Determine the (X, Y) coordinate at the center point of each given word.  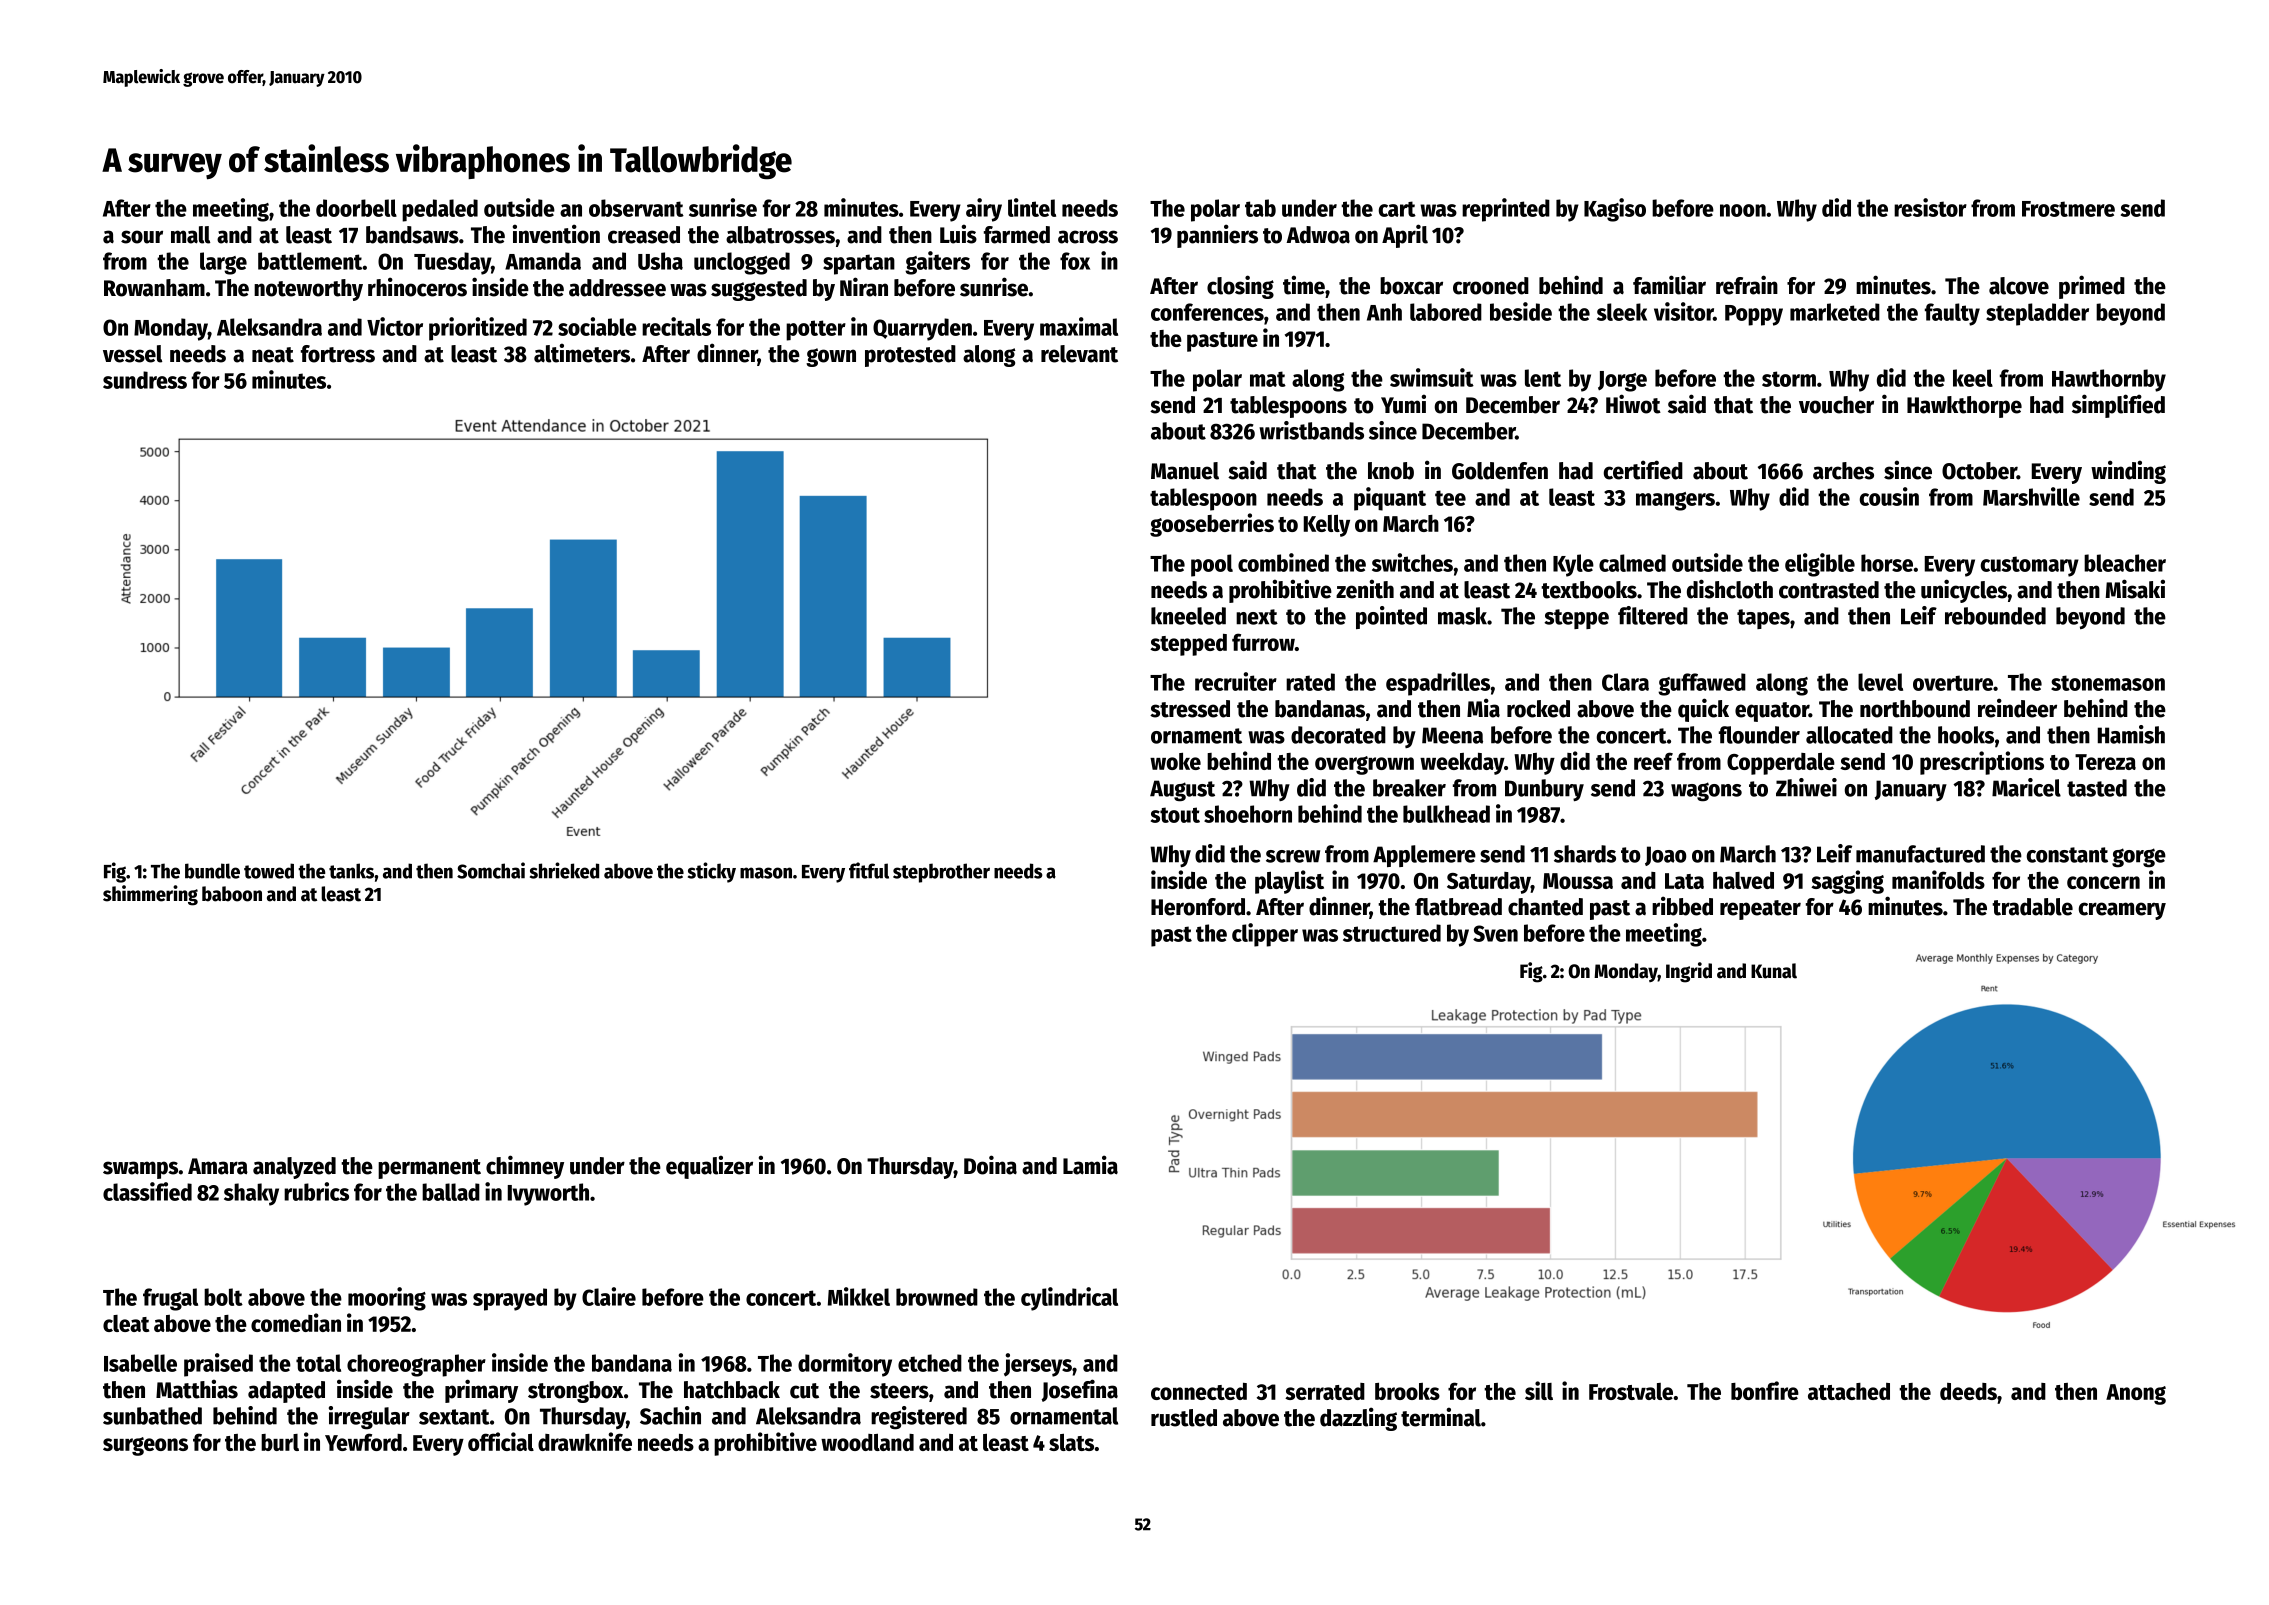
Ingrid (1689, 972)
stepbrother (941, 873)
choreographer (416, 1365)
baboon (232, 894)
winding (2128, 472)
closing (1240, 287)
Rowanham (154, 288)
